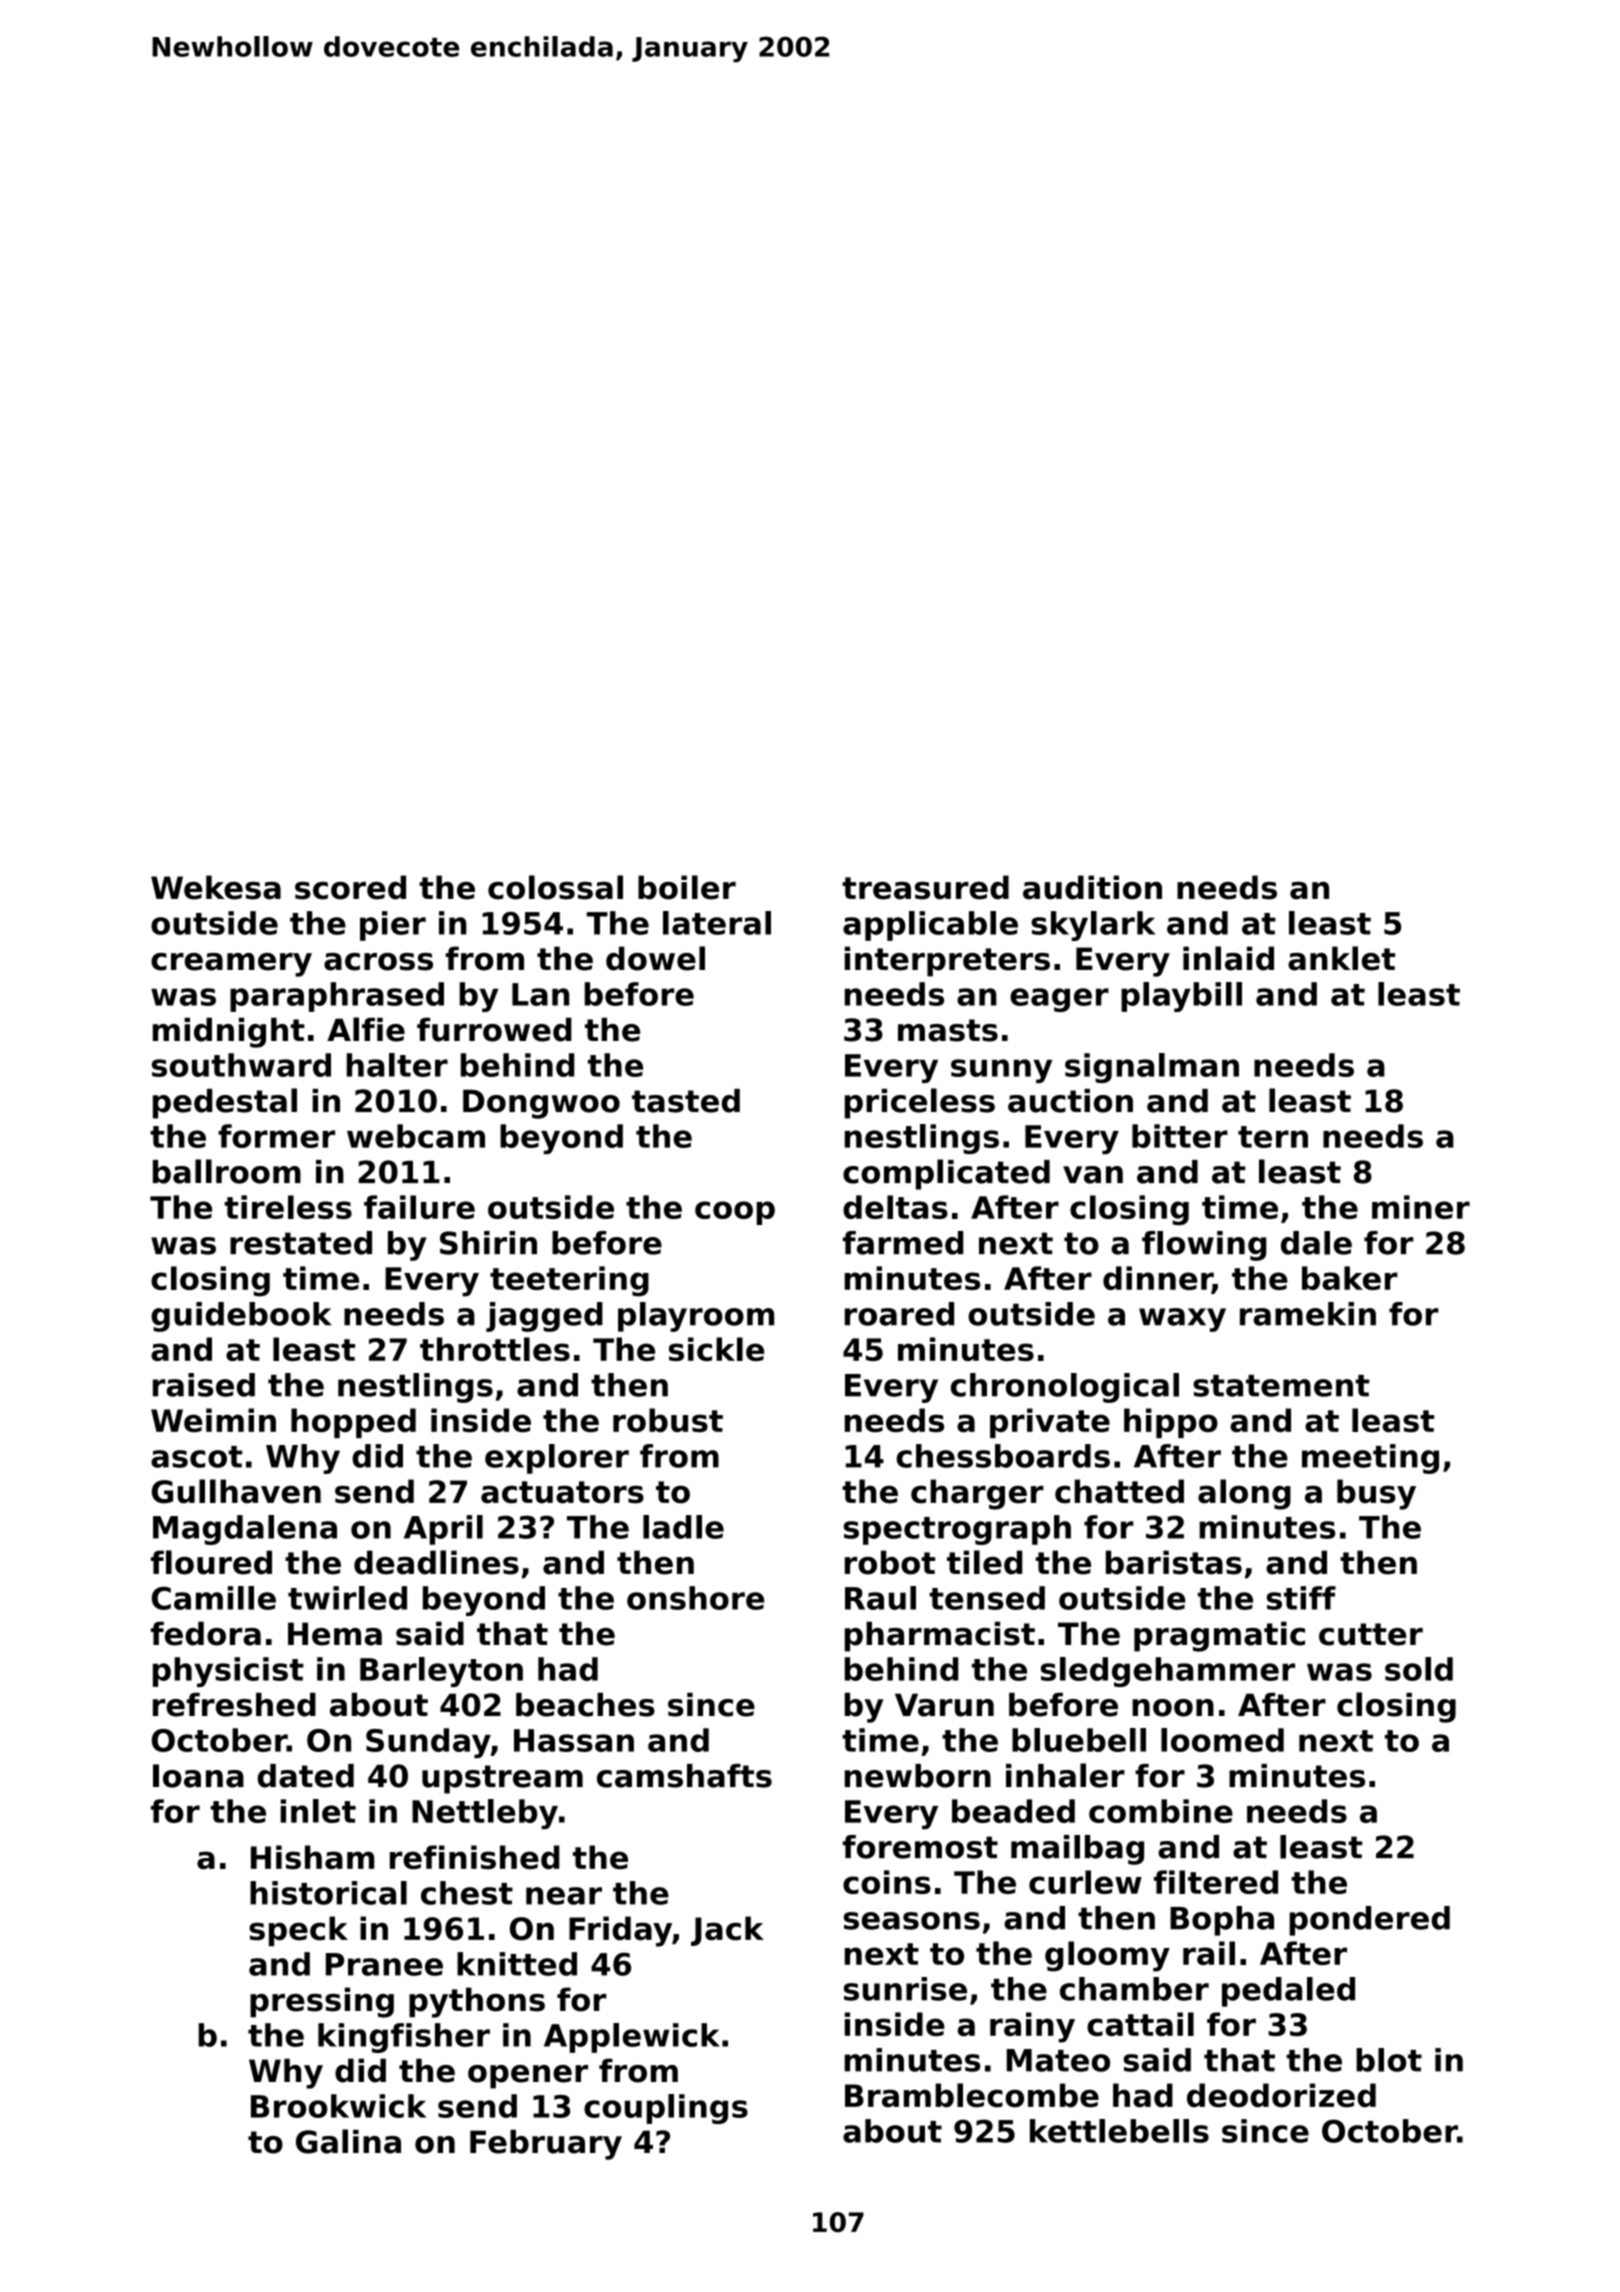 The height and width of the screenshot is (2292, 1620). What do you see at coordinates (1119, 1491) in the screenshot?
I see `chatted` at bounding box center [1119, 1491].
